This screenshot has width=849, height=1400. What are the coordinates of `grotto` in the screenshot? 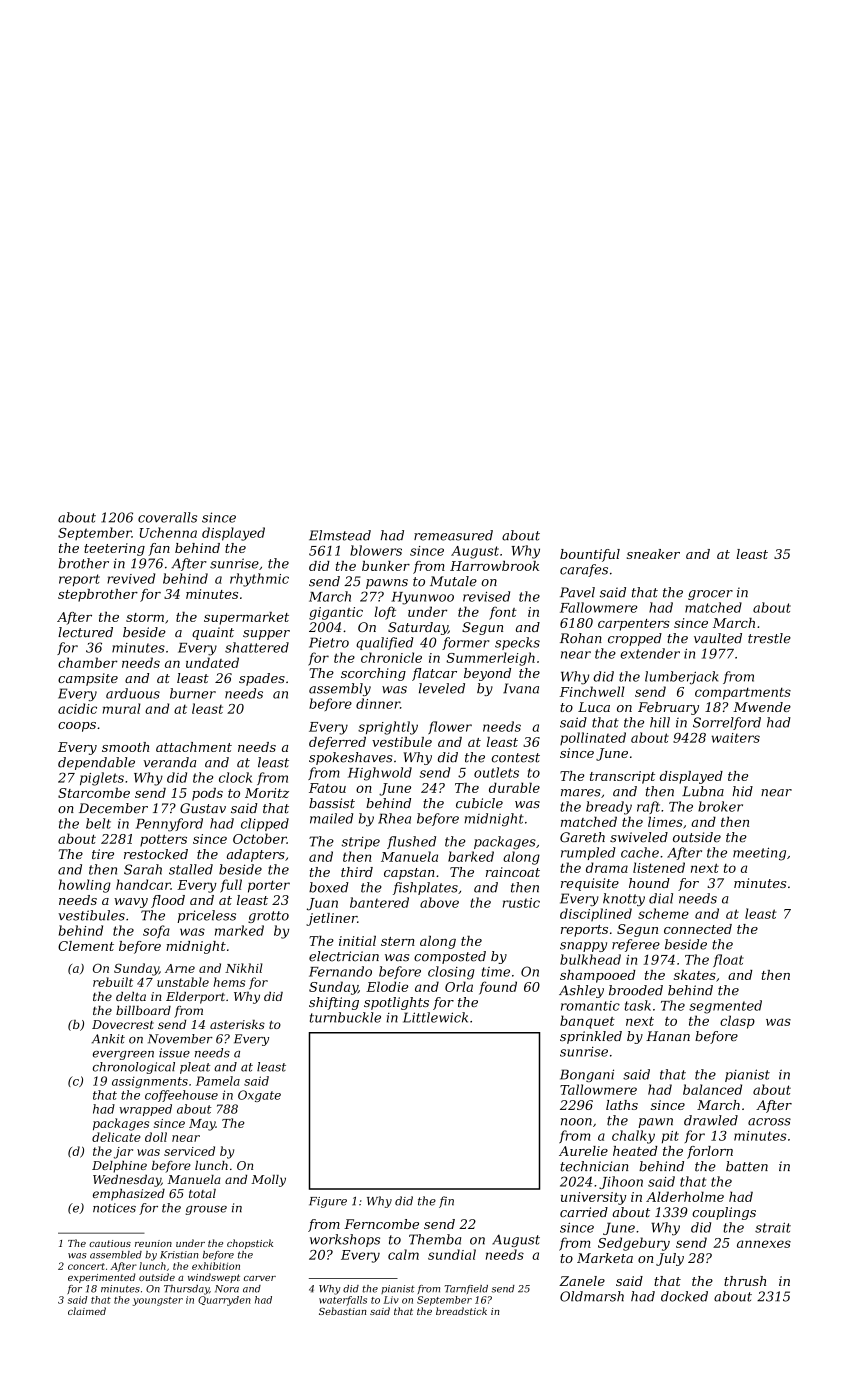 It's located at (268, 917).
